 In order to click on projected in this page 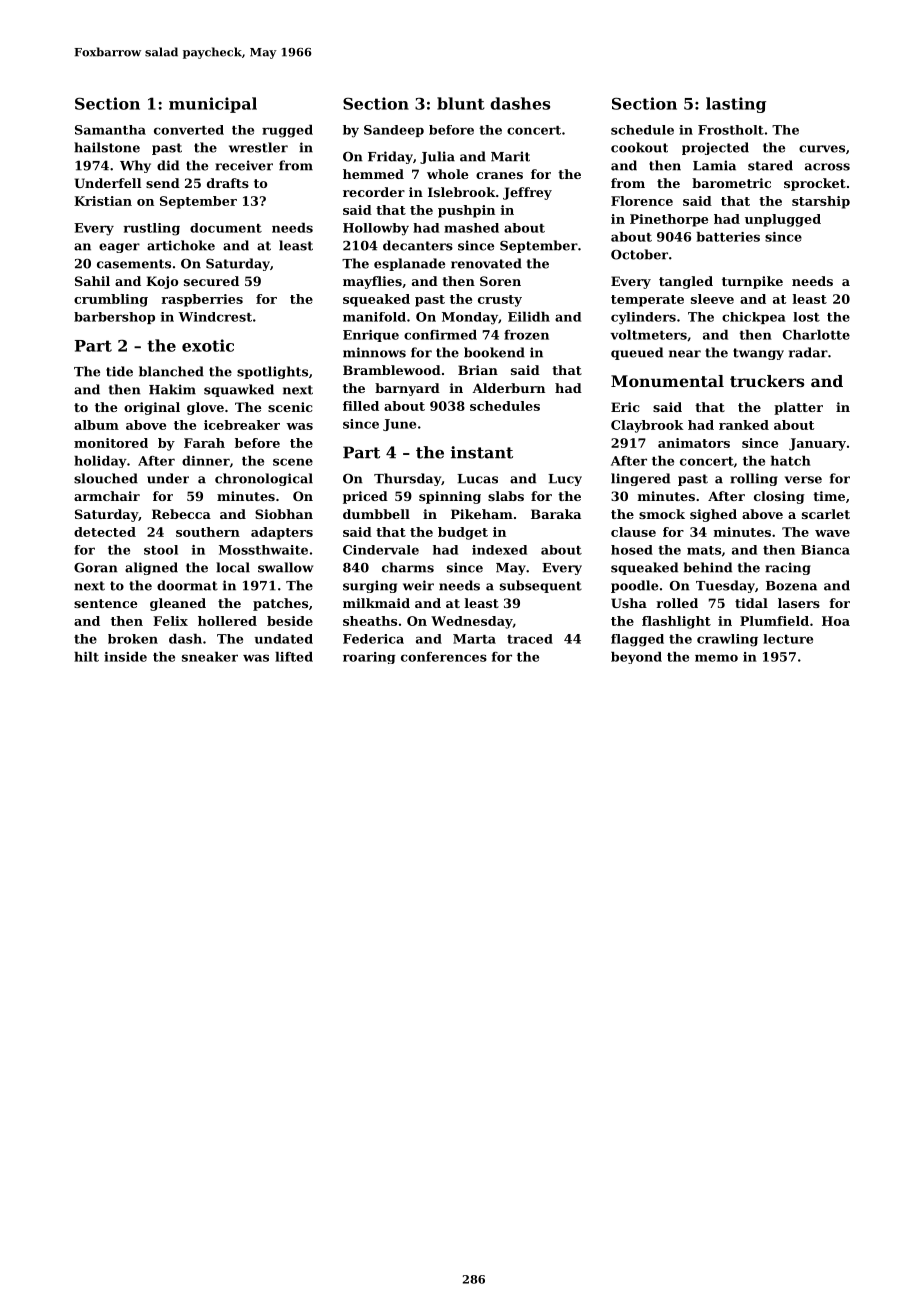, I will do `click(715, 148)`.
